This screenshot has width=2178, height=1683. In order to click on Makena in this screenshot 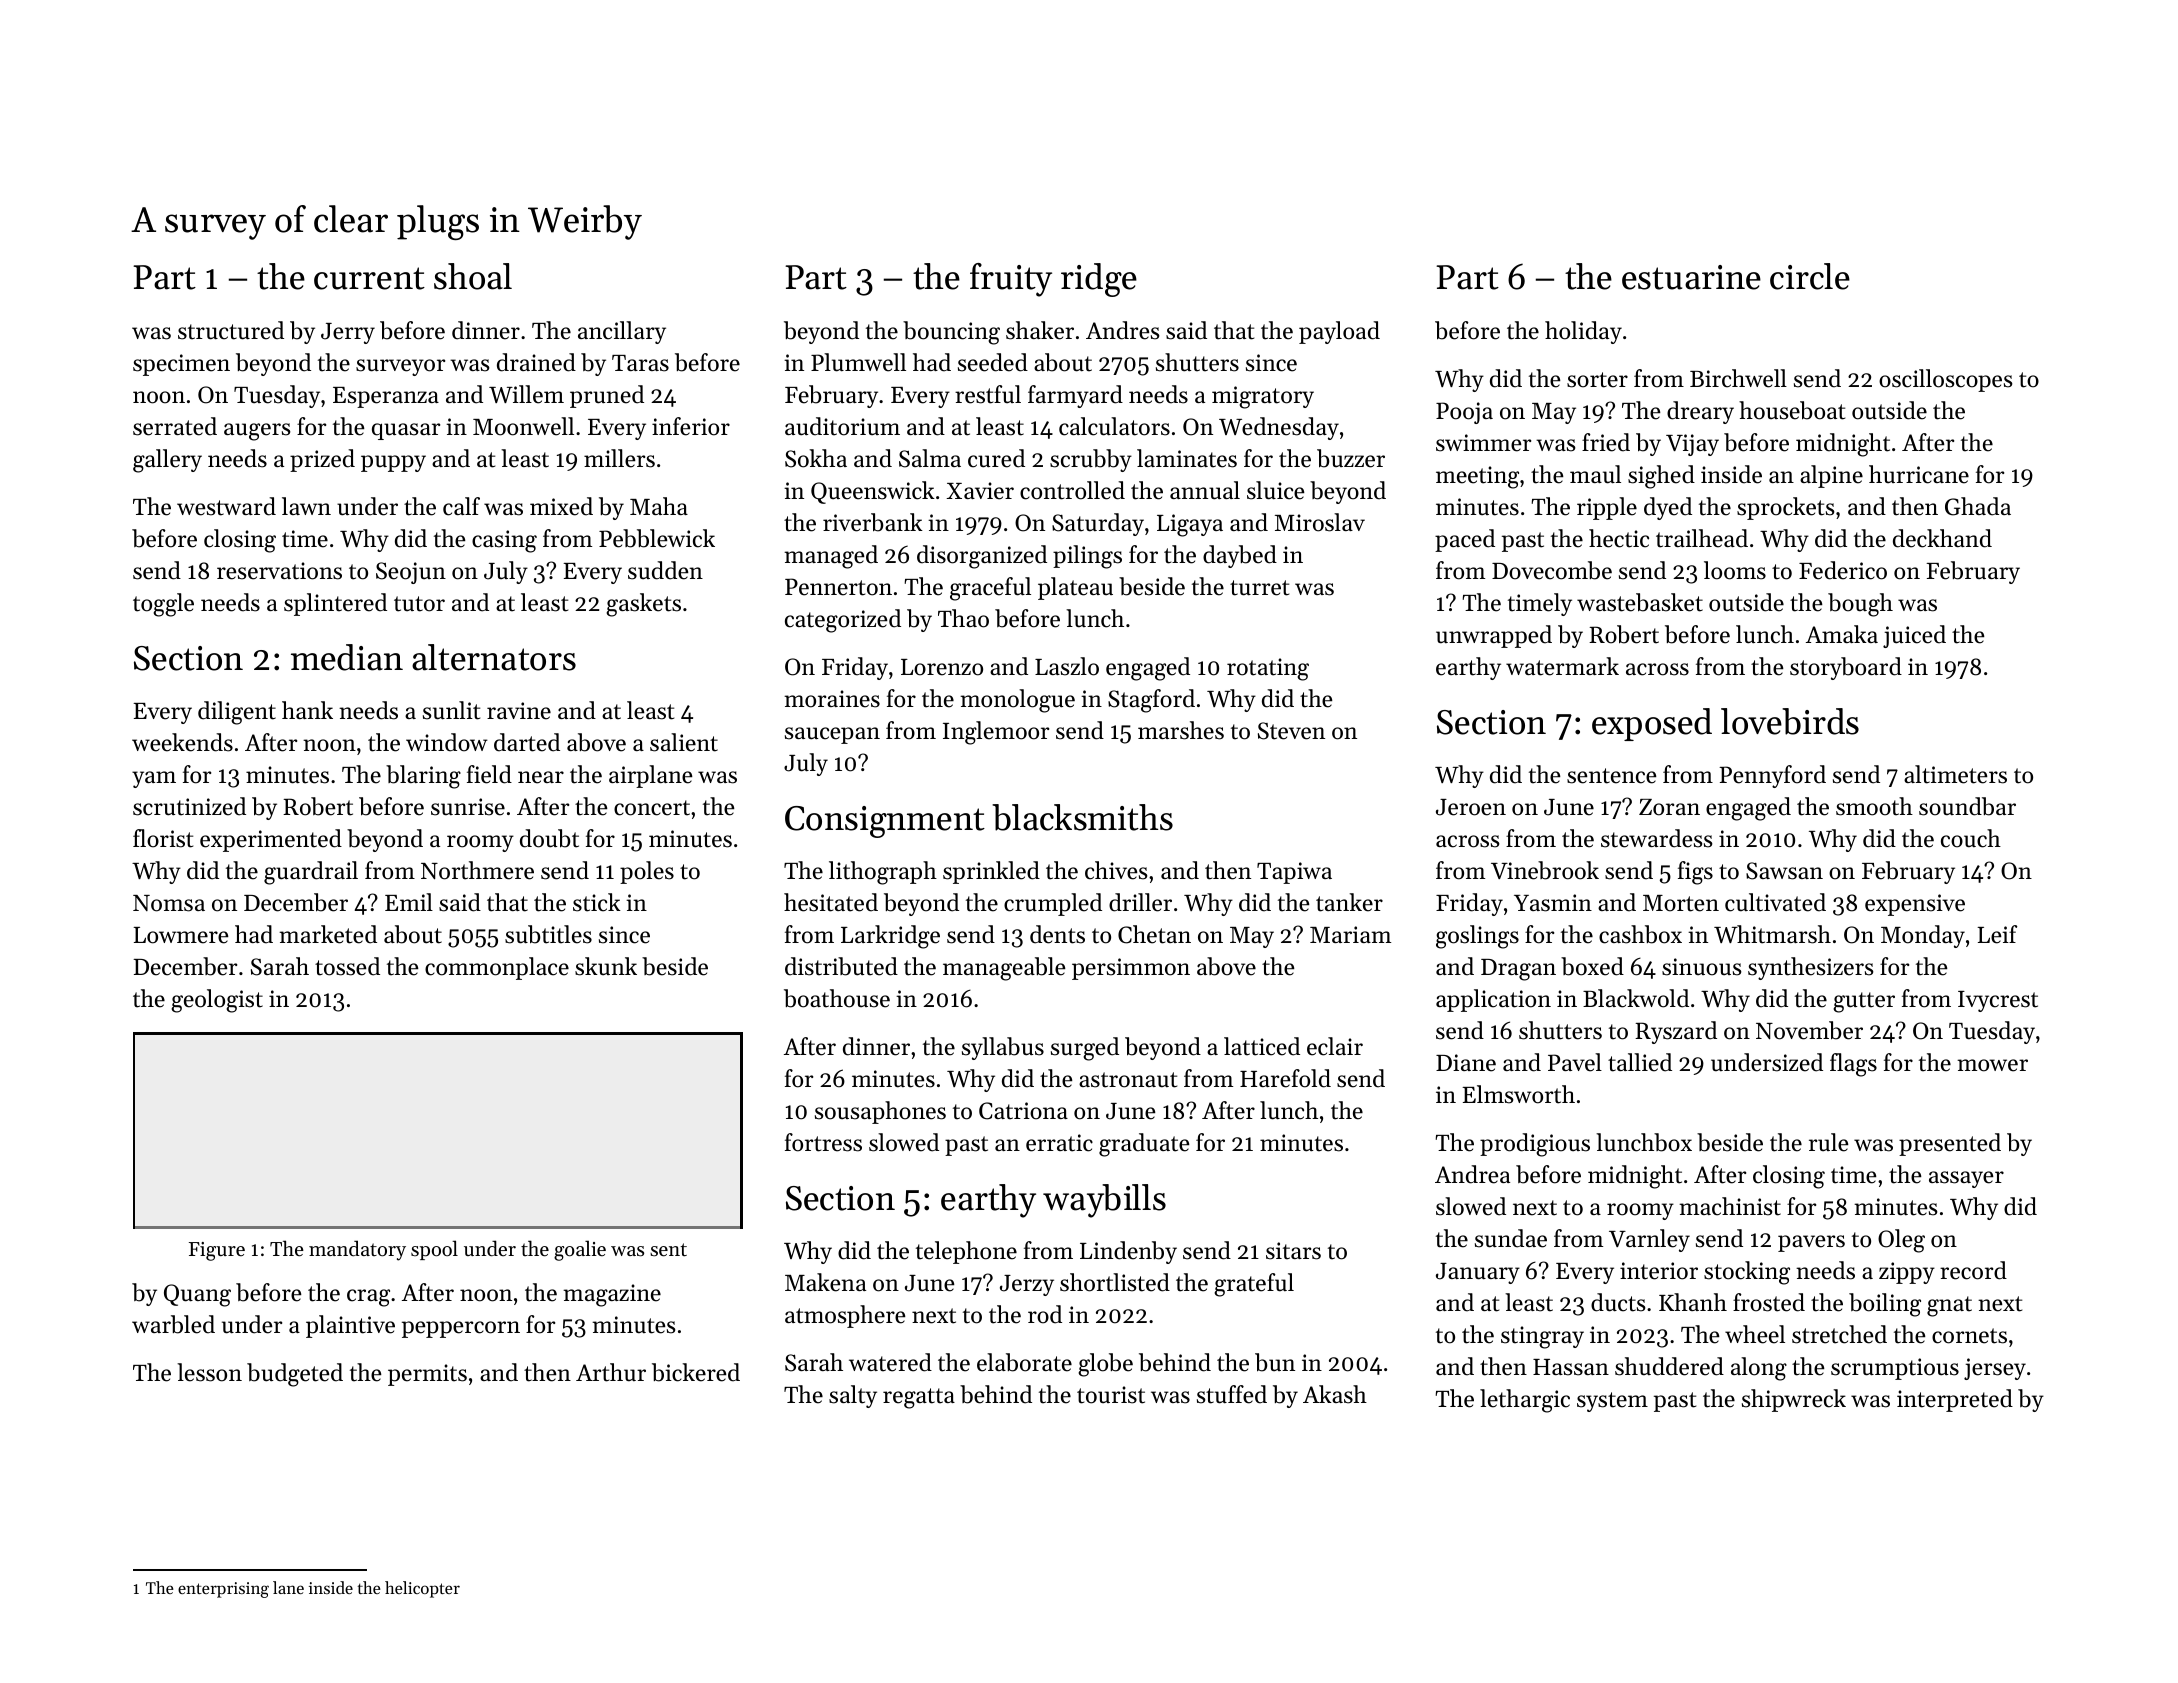, I will do `click(825, 1282)`.
